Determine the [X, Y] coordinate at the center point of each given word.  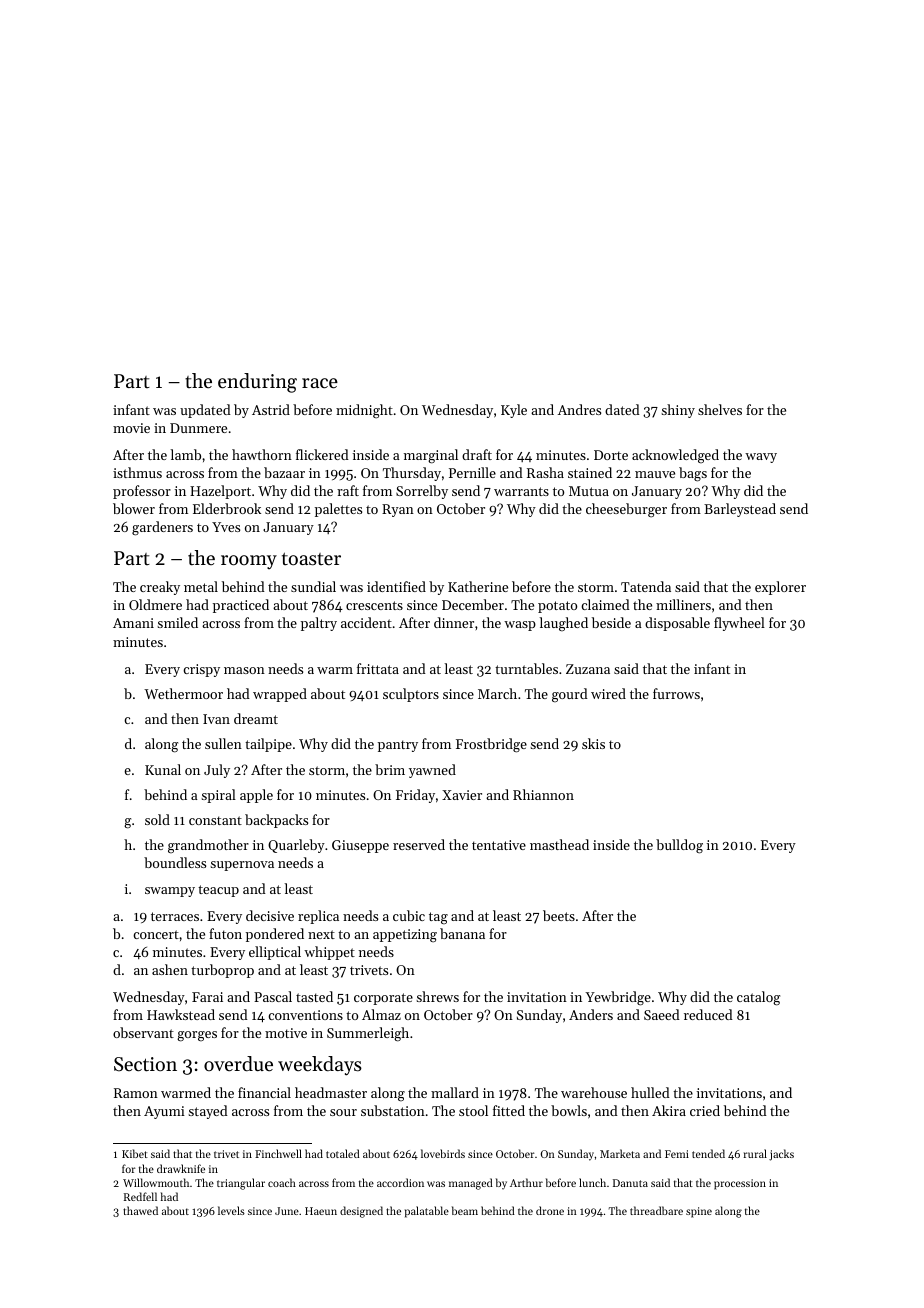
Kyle [514, 411]
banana [462, 933]
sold [157, 819]
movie [131, 428]
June [287, 1211]
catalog [758, 998]
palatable [427, 1212]
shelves [720, 409]
